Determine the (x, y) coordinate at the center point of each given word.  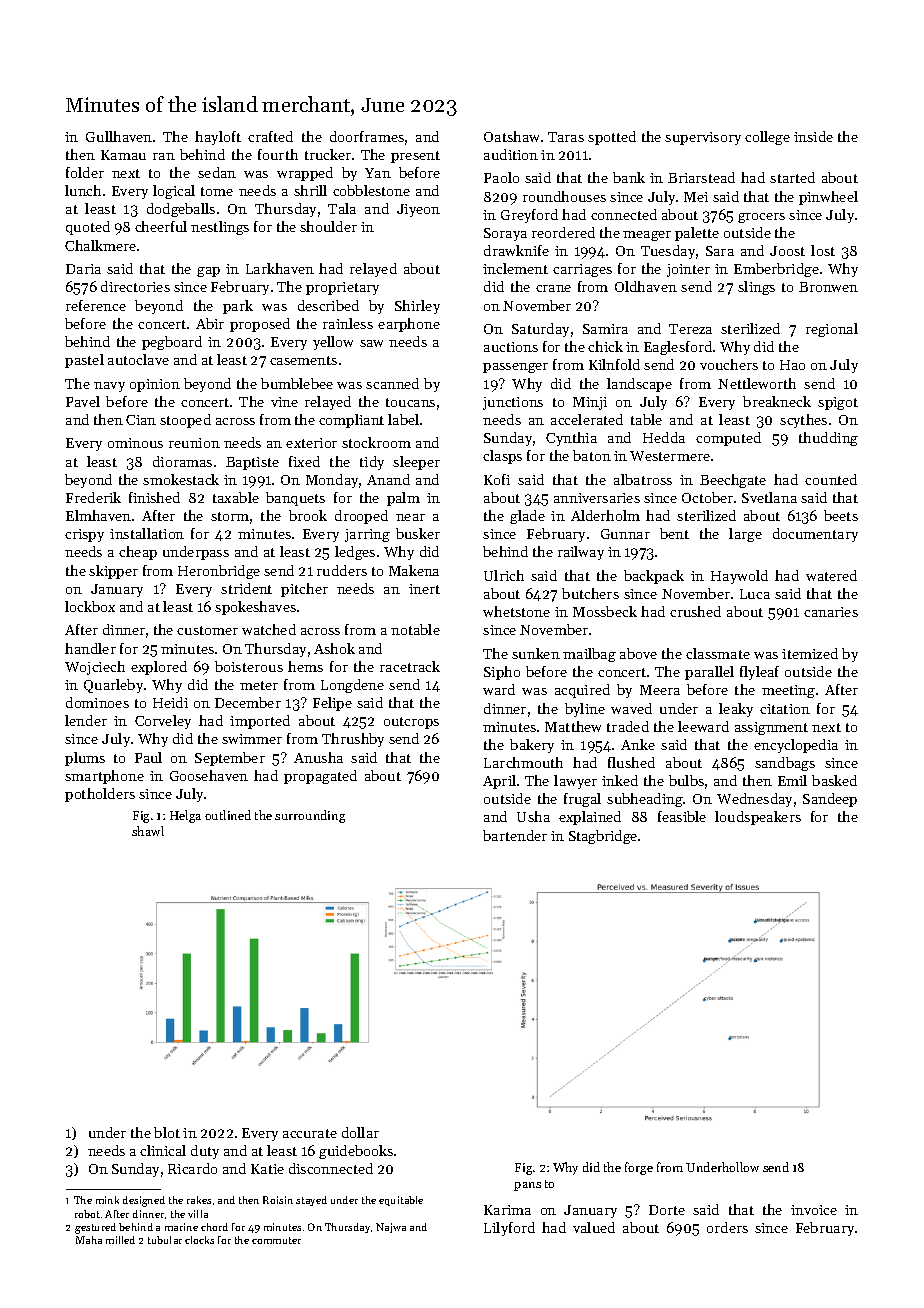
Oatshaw (511, 136)
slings (756, 288)
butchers (590, 593)
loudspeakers (758, 818)
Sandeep (830, 800)
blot (167, 1132)
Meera (660, 690)
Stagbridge (603, 837)
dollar (360, 1132)
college (767, 138)
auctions (511, 347)
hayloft (218, 138)
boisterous (249, 666)
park (238, 307)
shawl (148, 831)
